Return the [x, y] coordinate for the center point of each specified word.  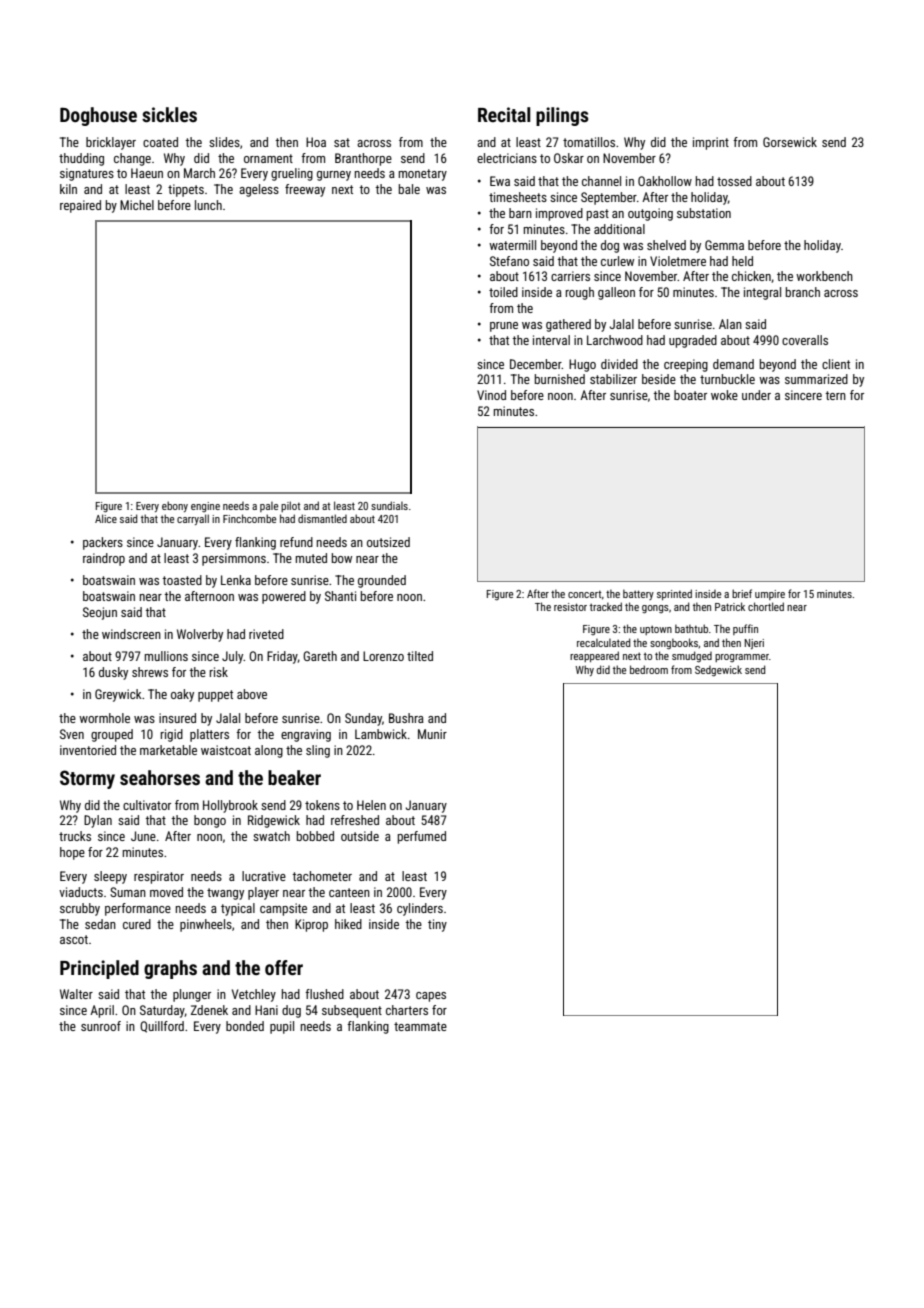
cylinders [420, 909]
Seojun [100, 613]
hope [72, 853]
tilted [420, 656]
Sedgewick [718, 671]
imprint [711, 143]
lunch [208, 205]
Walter [76, 994]
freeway [305, 190]
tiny [437, 925]
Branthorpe [363, 159]
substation [704, 213]
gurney [334, 176]
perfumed [422, 837]
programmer [742, 658]
